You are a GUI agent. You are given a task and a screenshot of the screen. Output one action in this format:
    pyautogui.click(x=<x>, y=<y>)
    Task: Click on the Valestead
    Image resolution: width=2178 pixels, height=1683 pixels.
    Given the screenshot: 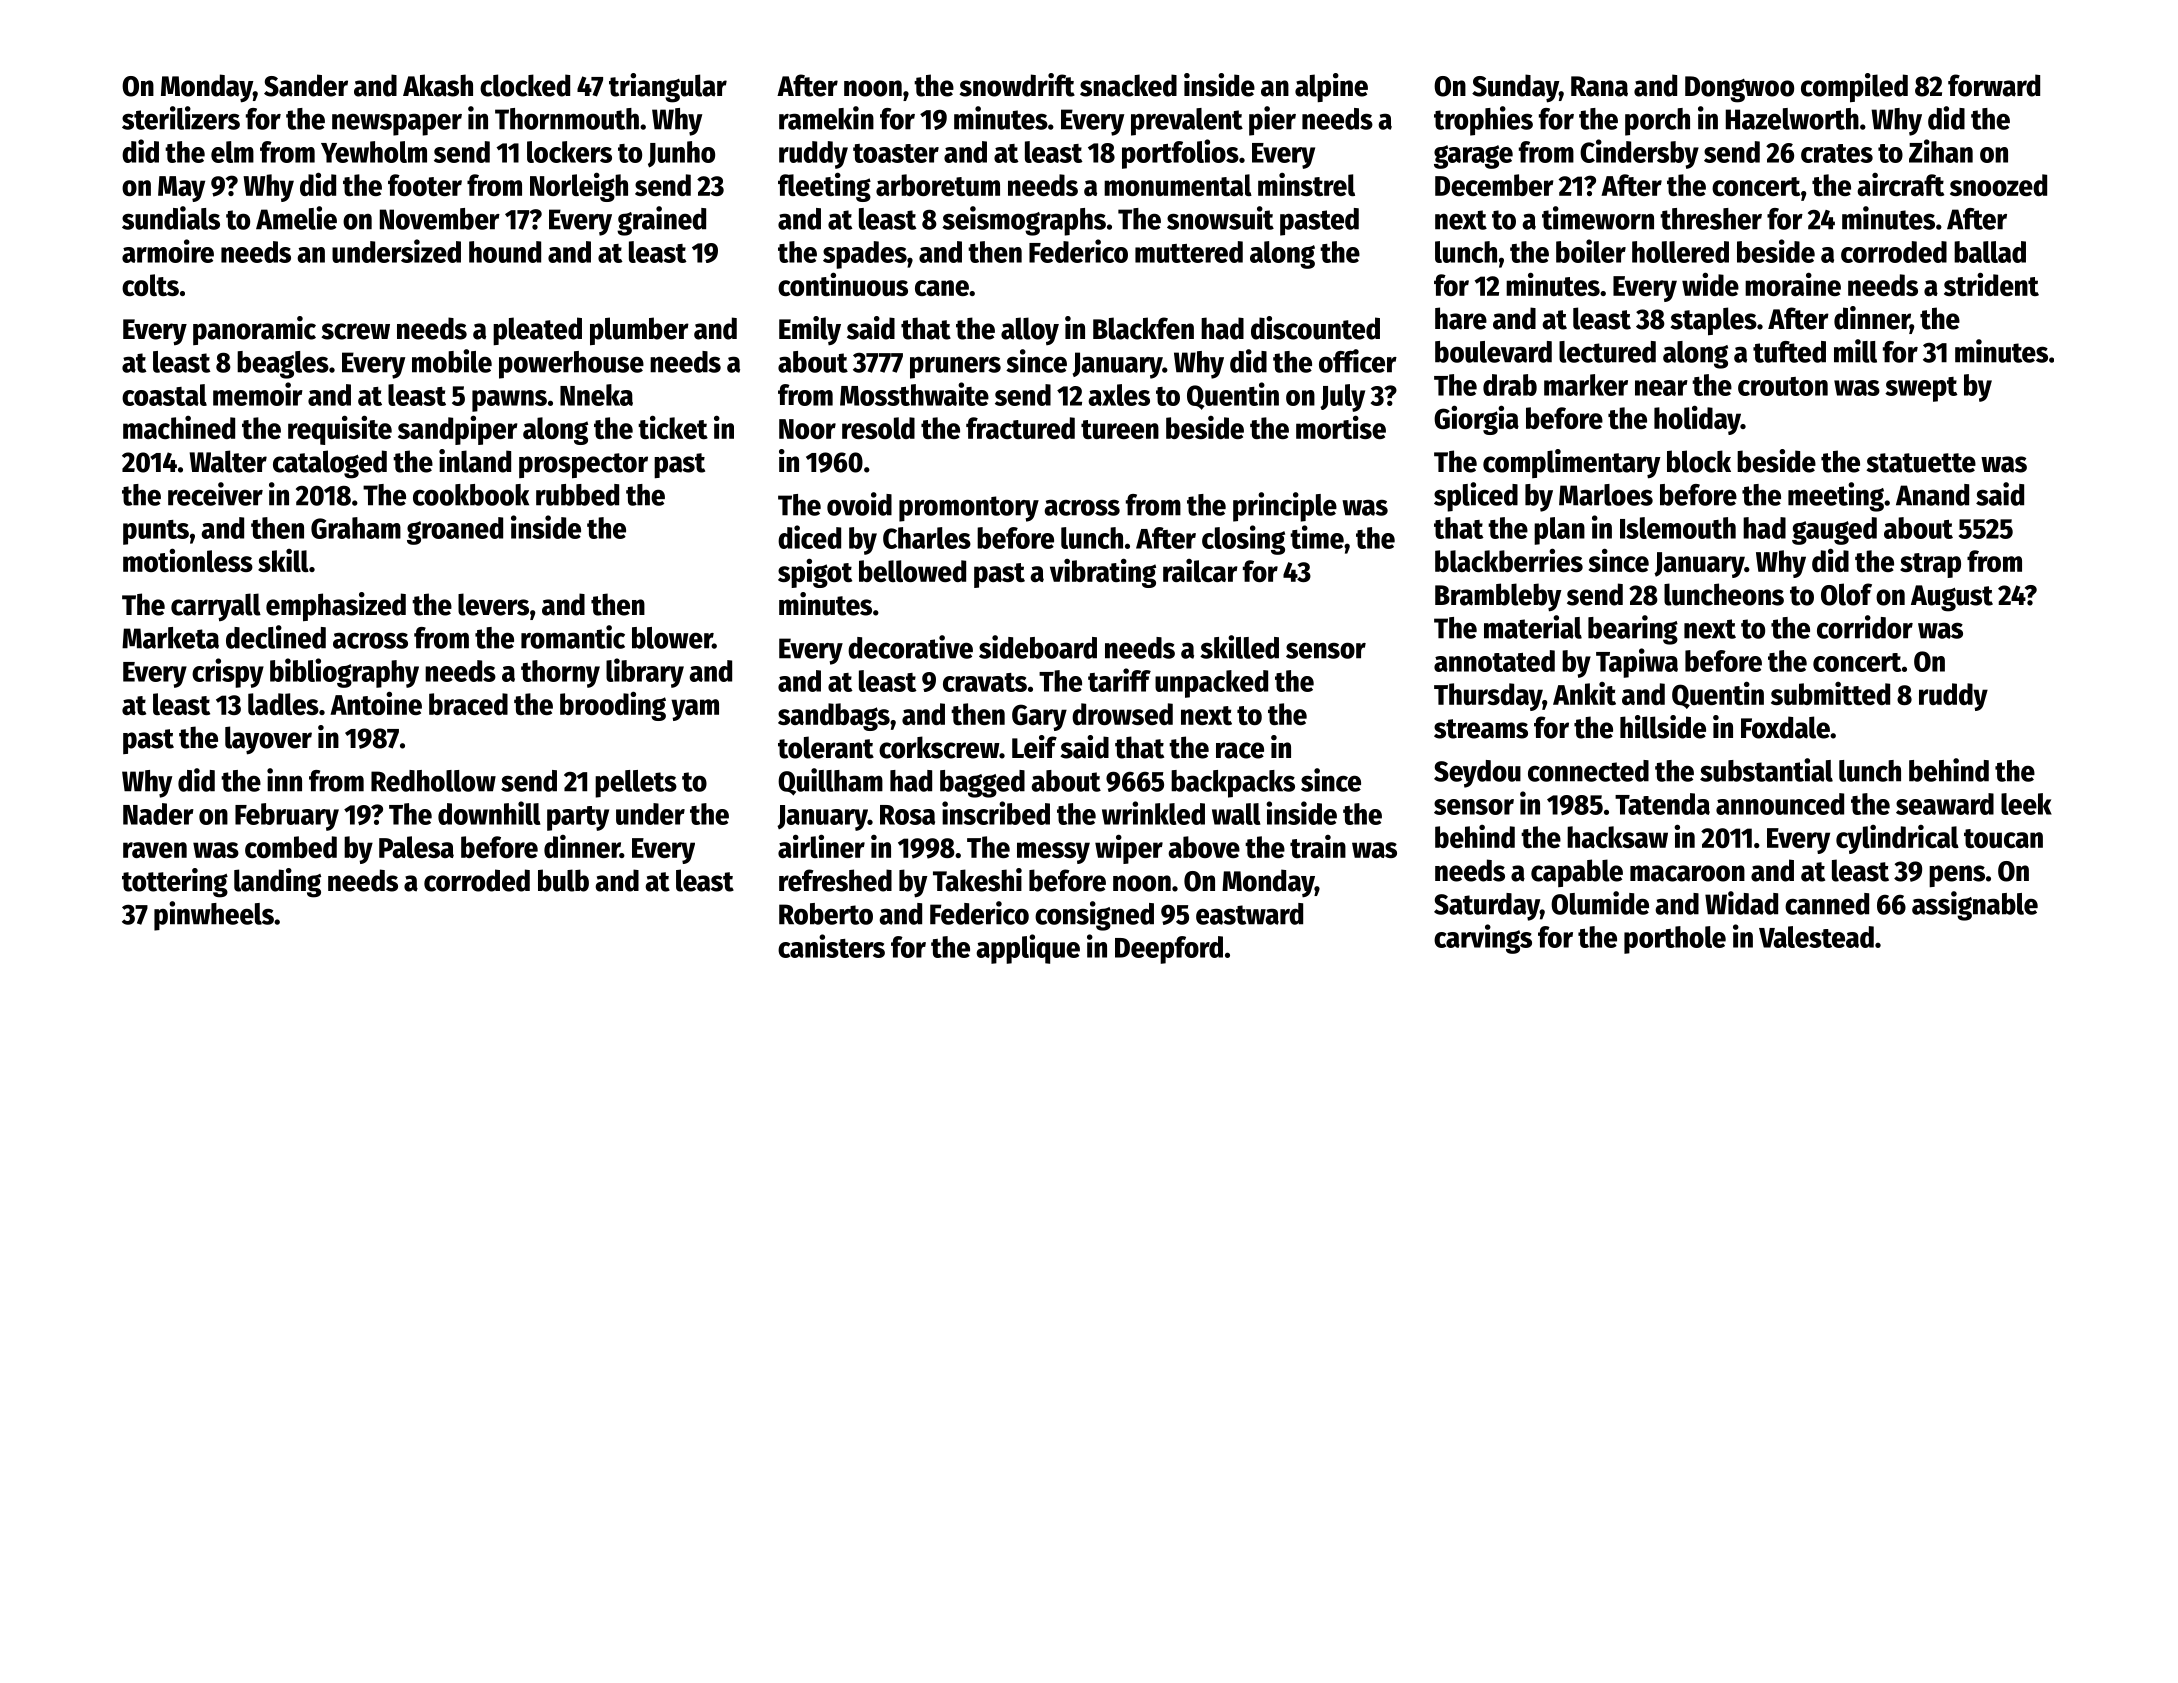 What is the action you would take?
    pyautogui.click(x=1816, y=937)
